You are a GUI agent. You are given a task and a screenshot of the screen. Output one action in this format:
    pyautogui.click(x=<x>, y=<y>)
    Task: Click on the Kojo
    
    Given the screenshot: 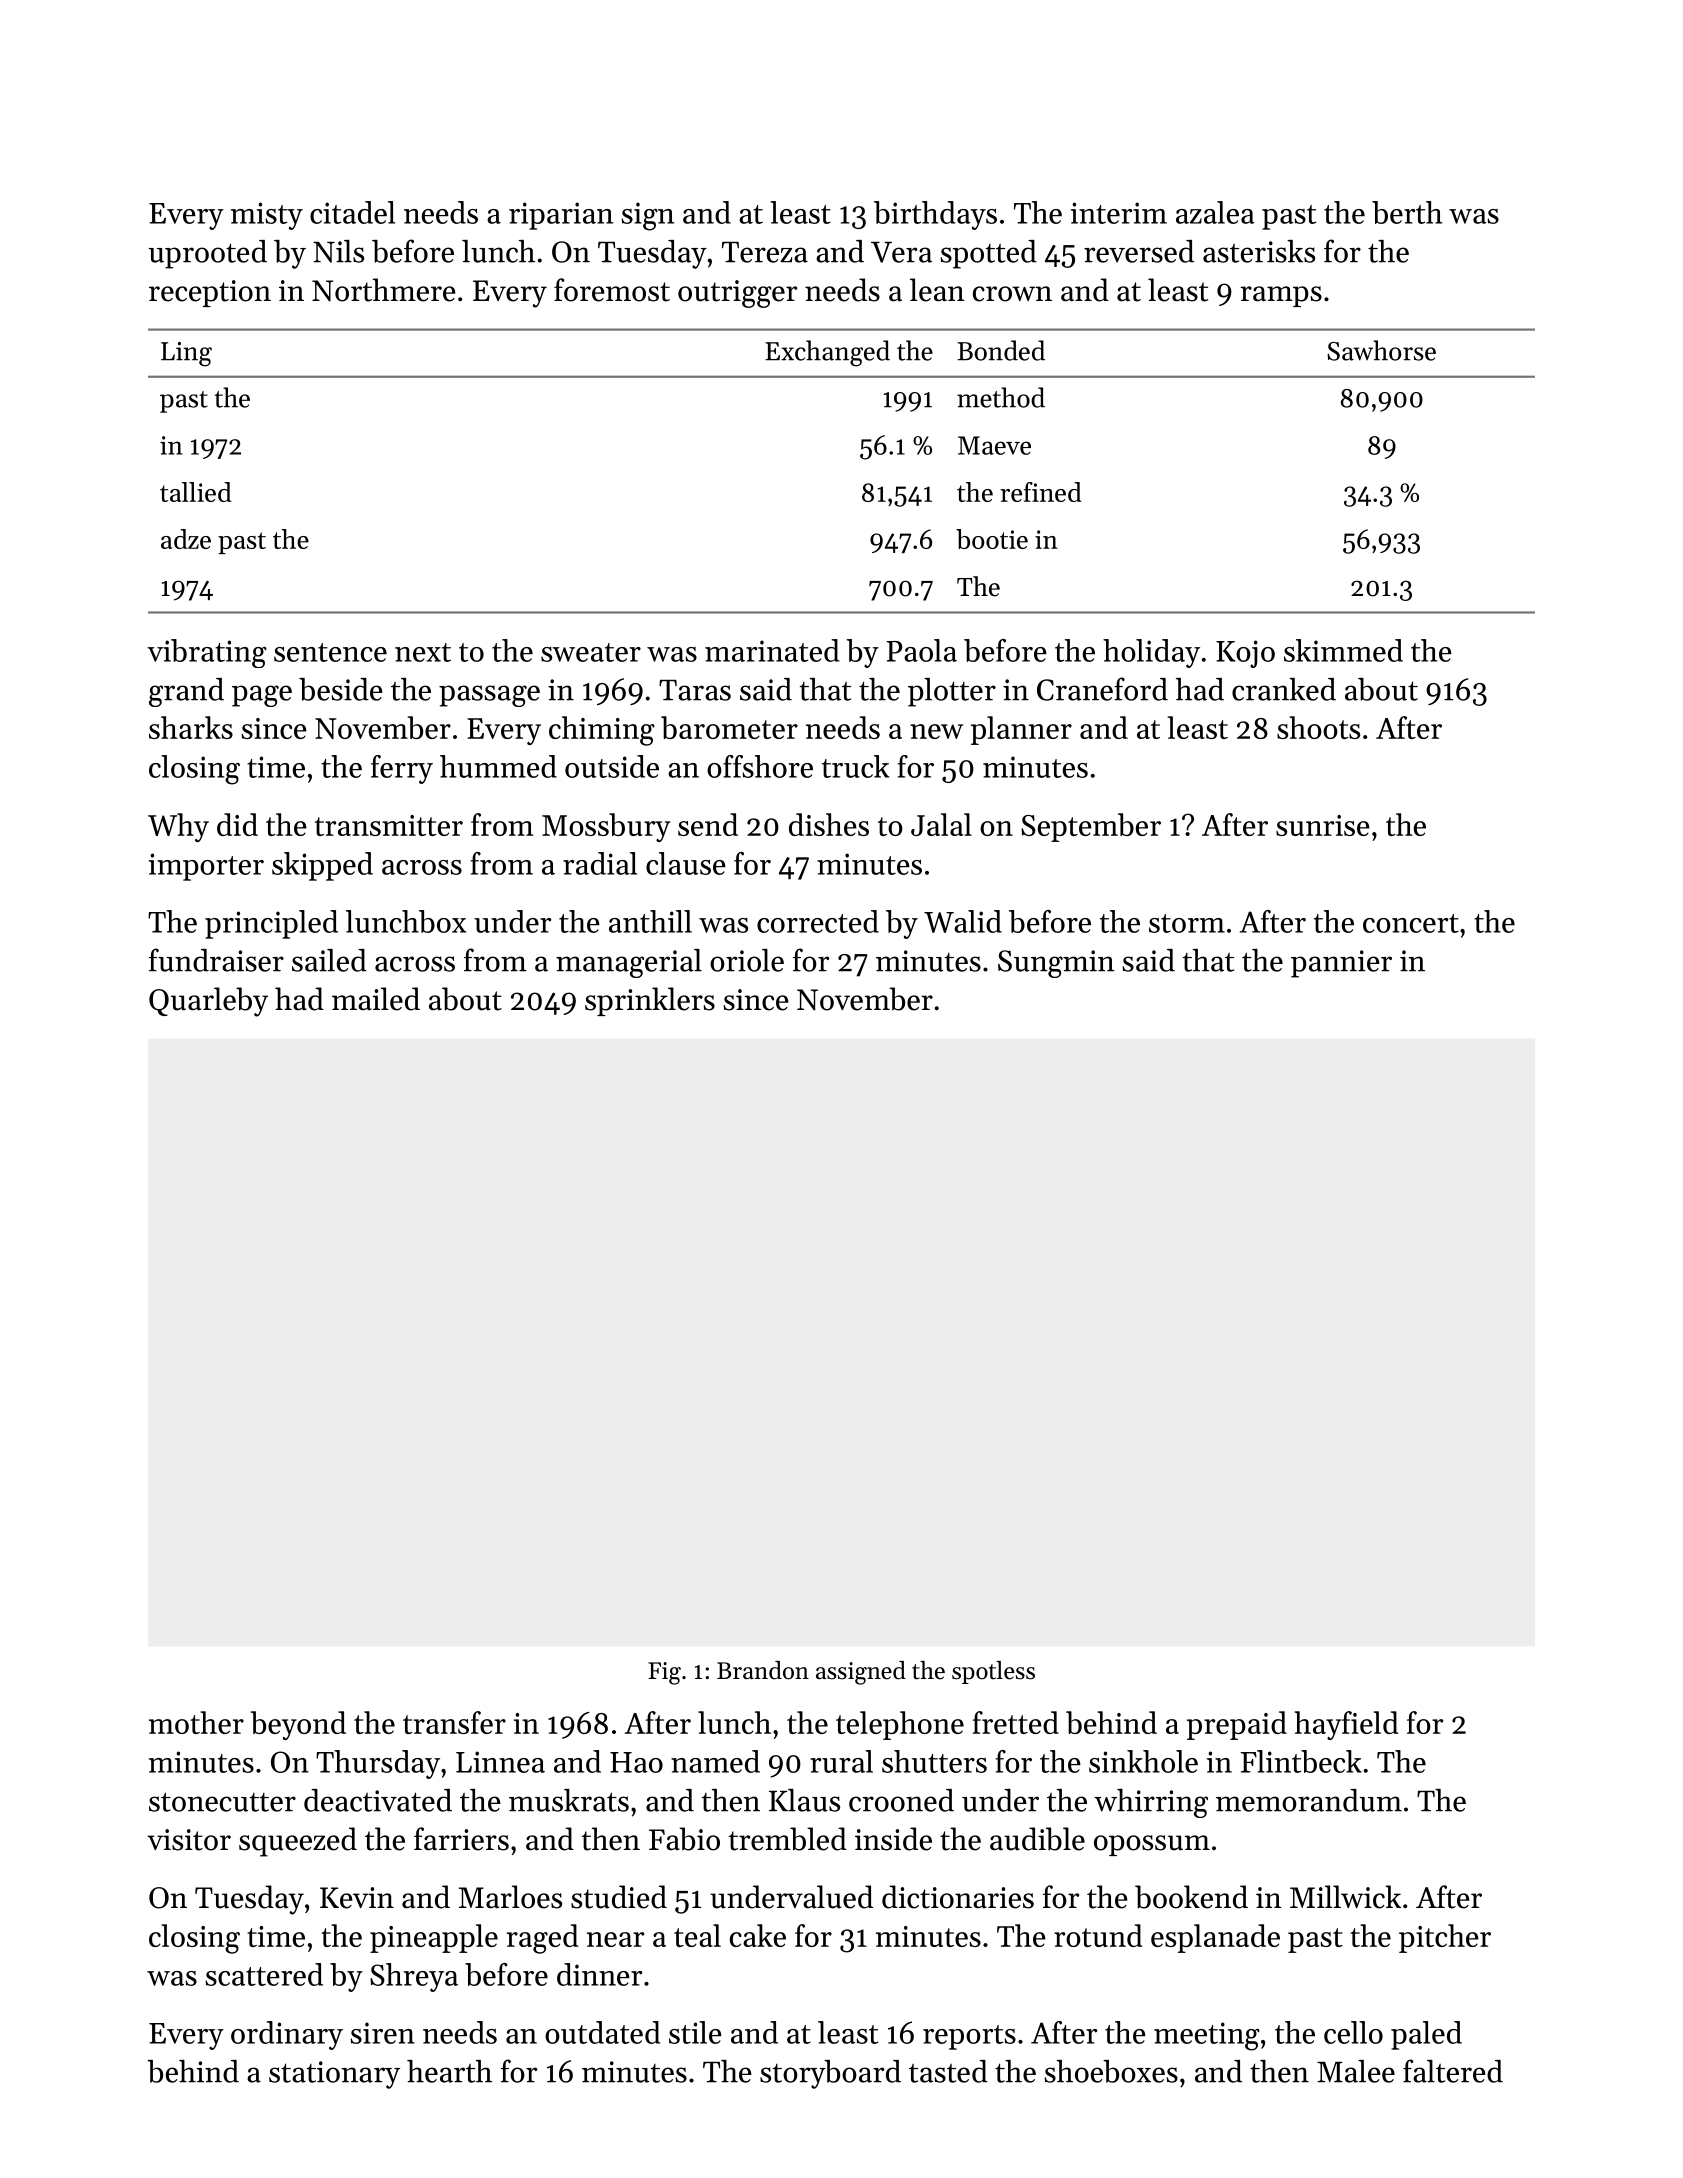 What is the action you would take?
    pyautogui.click(x=1245, y=654)
